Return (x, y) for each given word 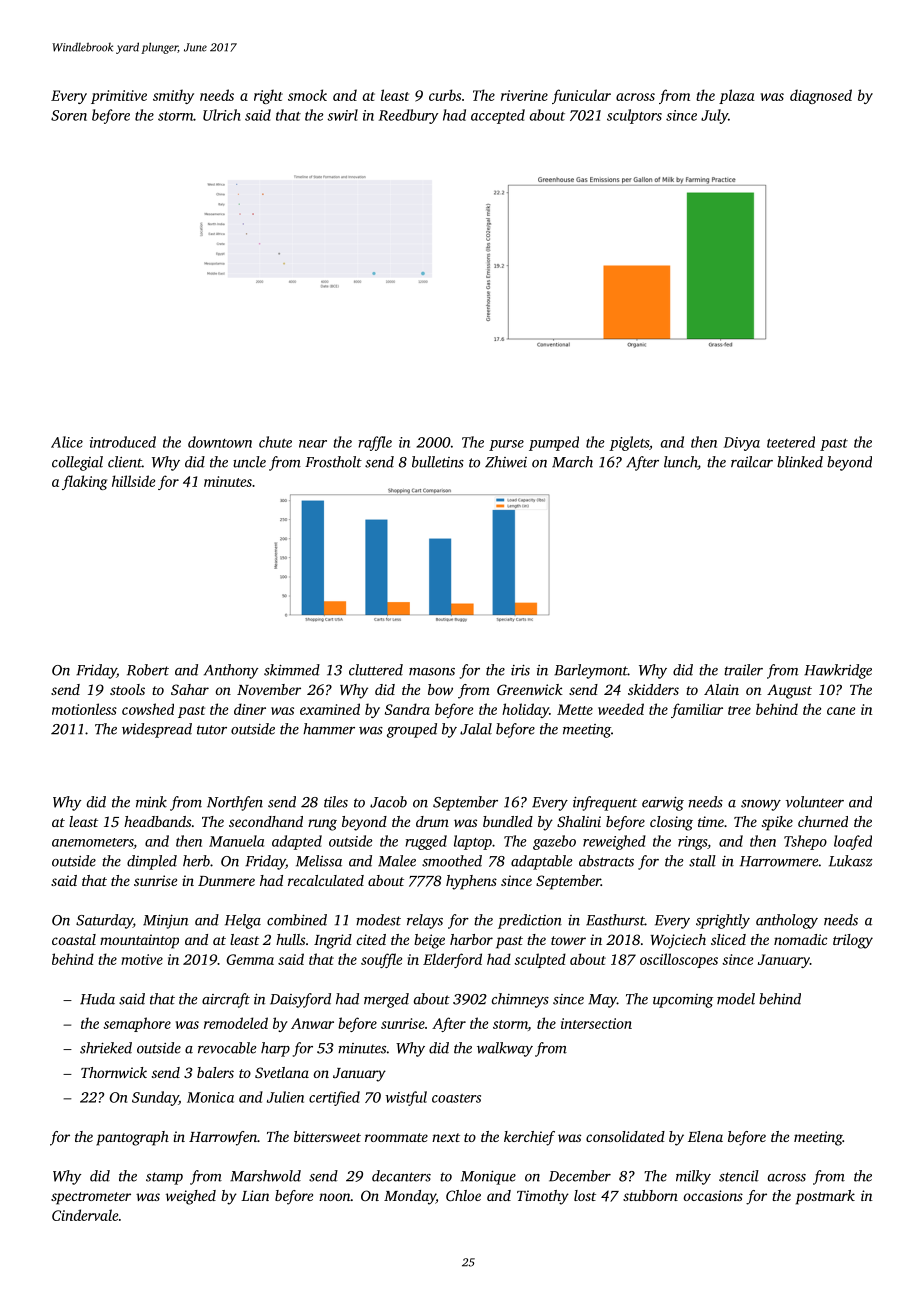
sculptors (634, 116)
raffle (375, 443)
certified (334, 1098)
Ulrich (222, 115)
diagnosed (821, 96)
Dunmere (226, 881)
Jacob (388, 802)
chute (275, 442)
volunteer (815, 802)
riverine (524, 95)
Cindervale (85, 1215)
